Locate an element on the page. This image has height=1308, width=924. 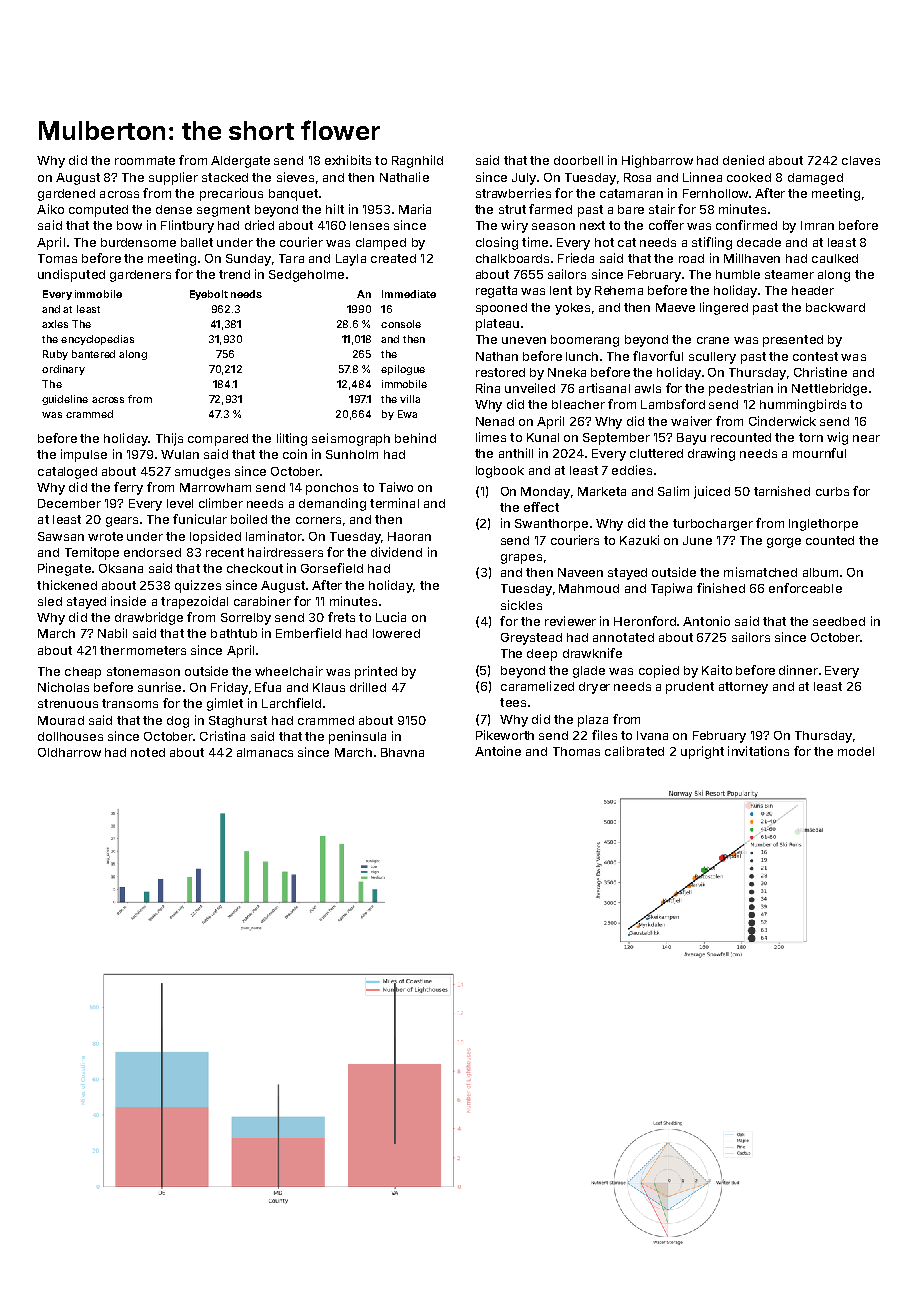
Sorrelby is located at coordinates (246, 619).
